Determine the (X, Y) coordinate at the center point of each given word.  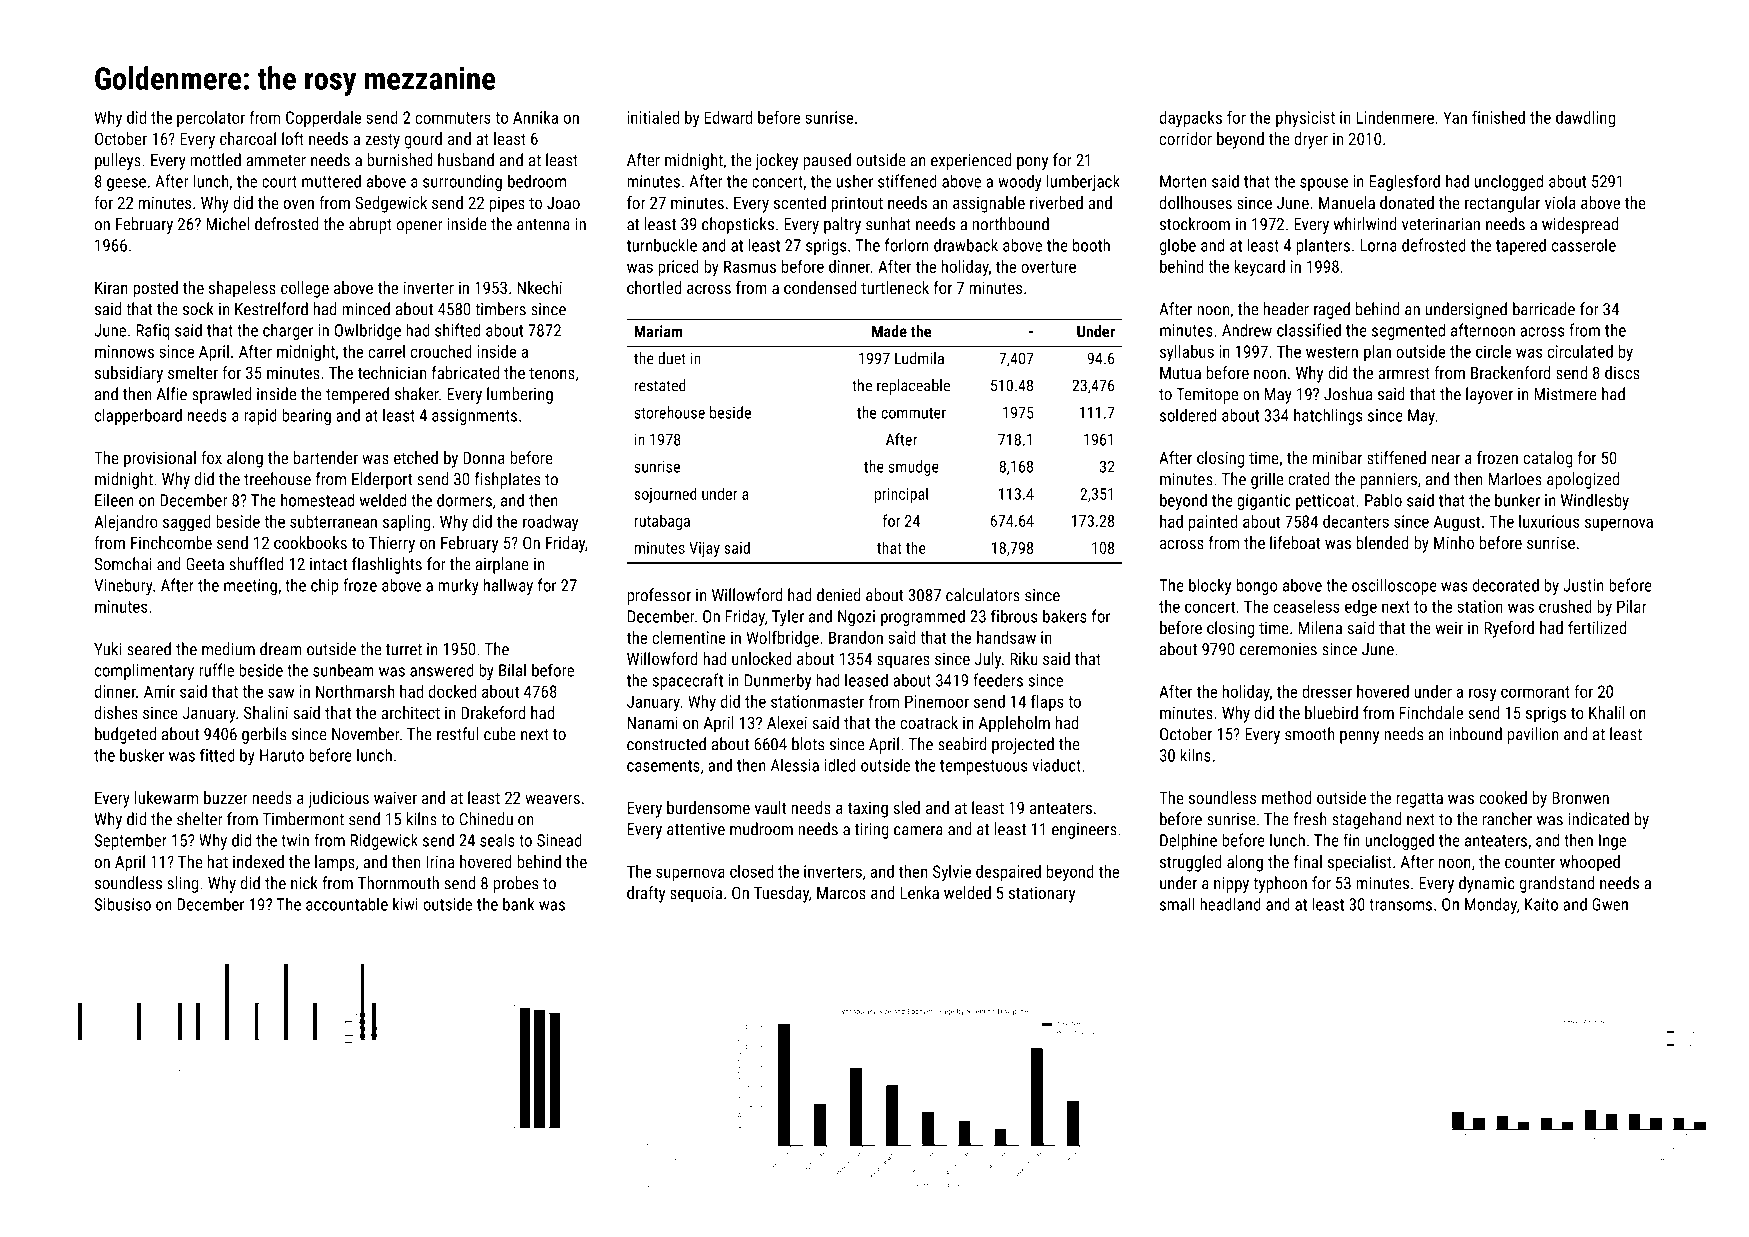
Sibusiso (123, 904)
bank (518, 904)
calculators (983, 595)
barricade (1544, 309)
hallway (508, 586)
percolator (211, 119)
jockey (776, 161)
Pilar (1632, 606)
